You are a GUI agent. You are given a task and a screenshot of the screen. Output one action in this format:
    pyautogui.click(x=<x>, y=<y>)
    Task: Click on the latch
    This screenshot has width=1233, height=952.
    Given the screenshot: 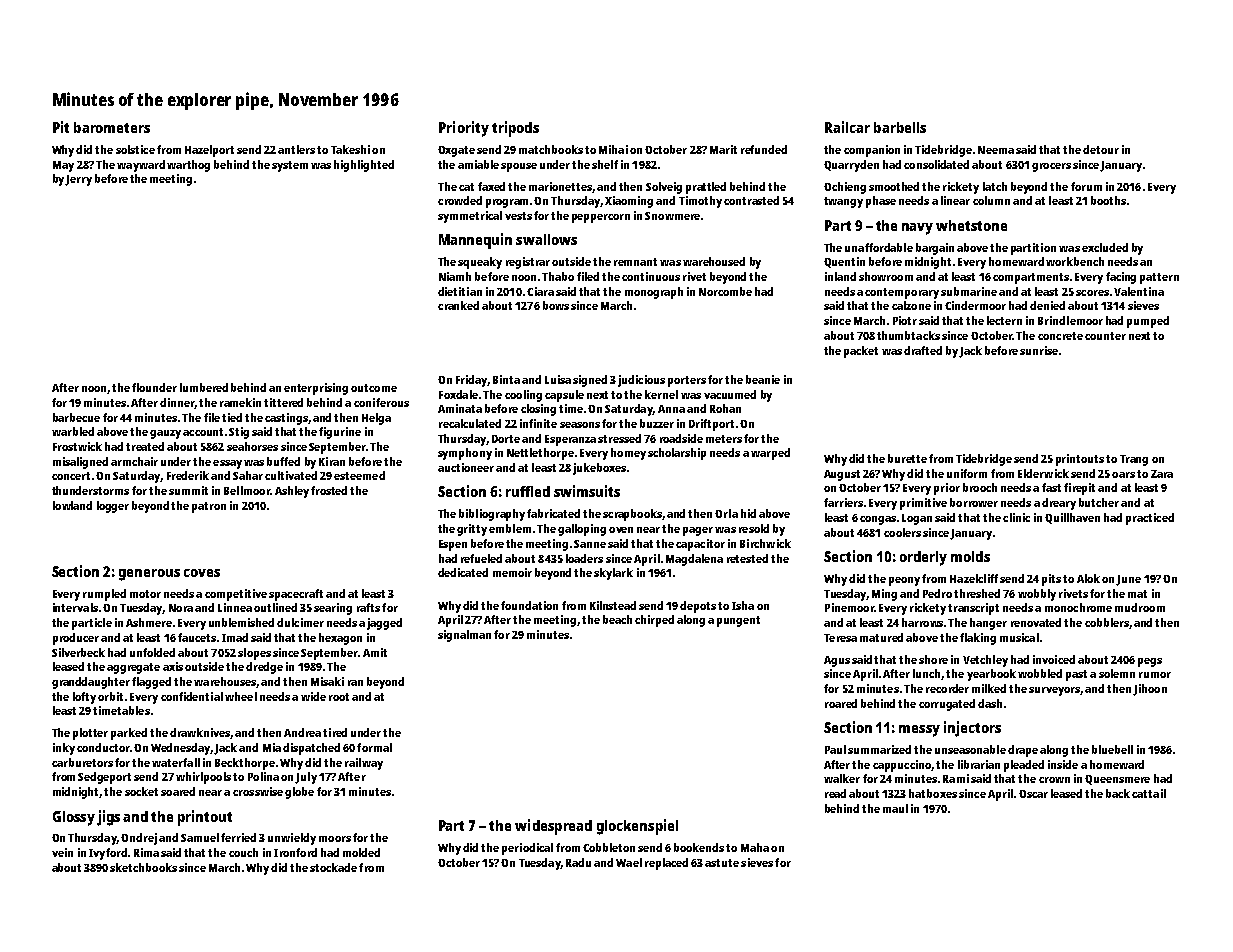 What is the action you would take?
    pyautogui.click(x=995, y=186)
